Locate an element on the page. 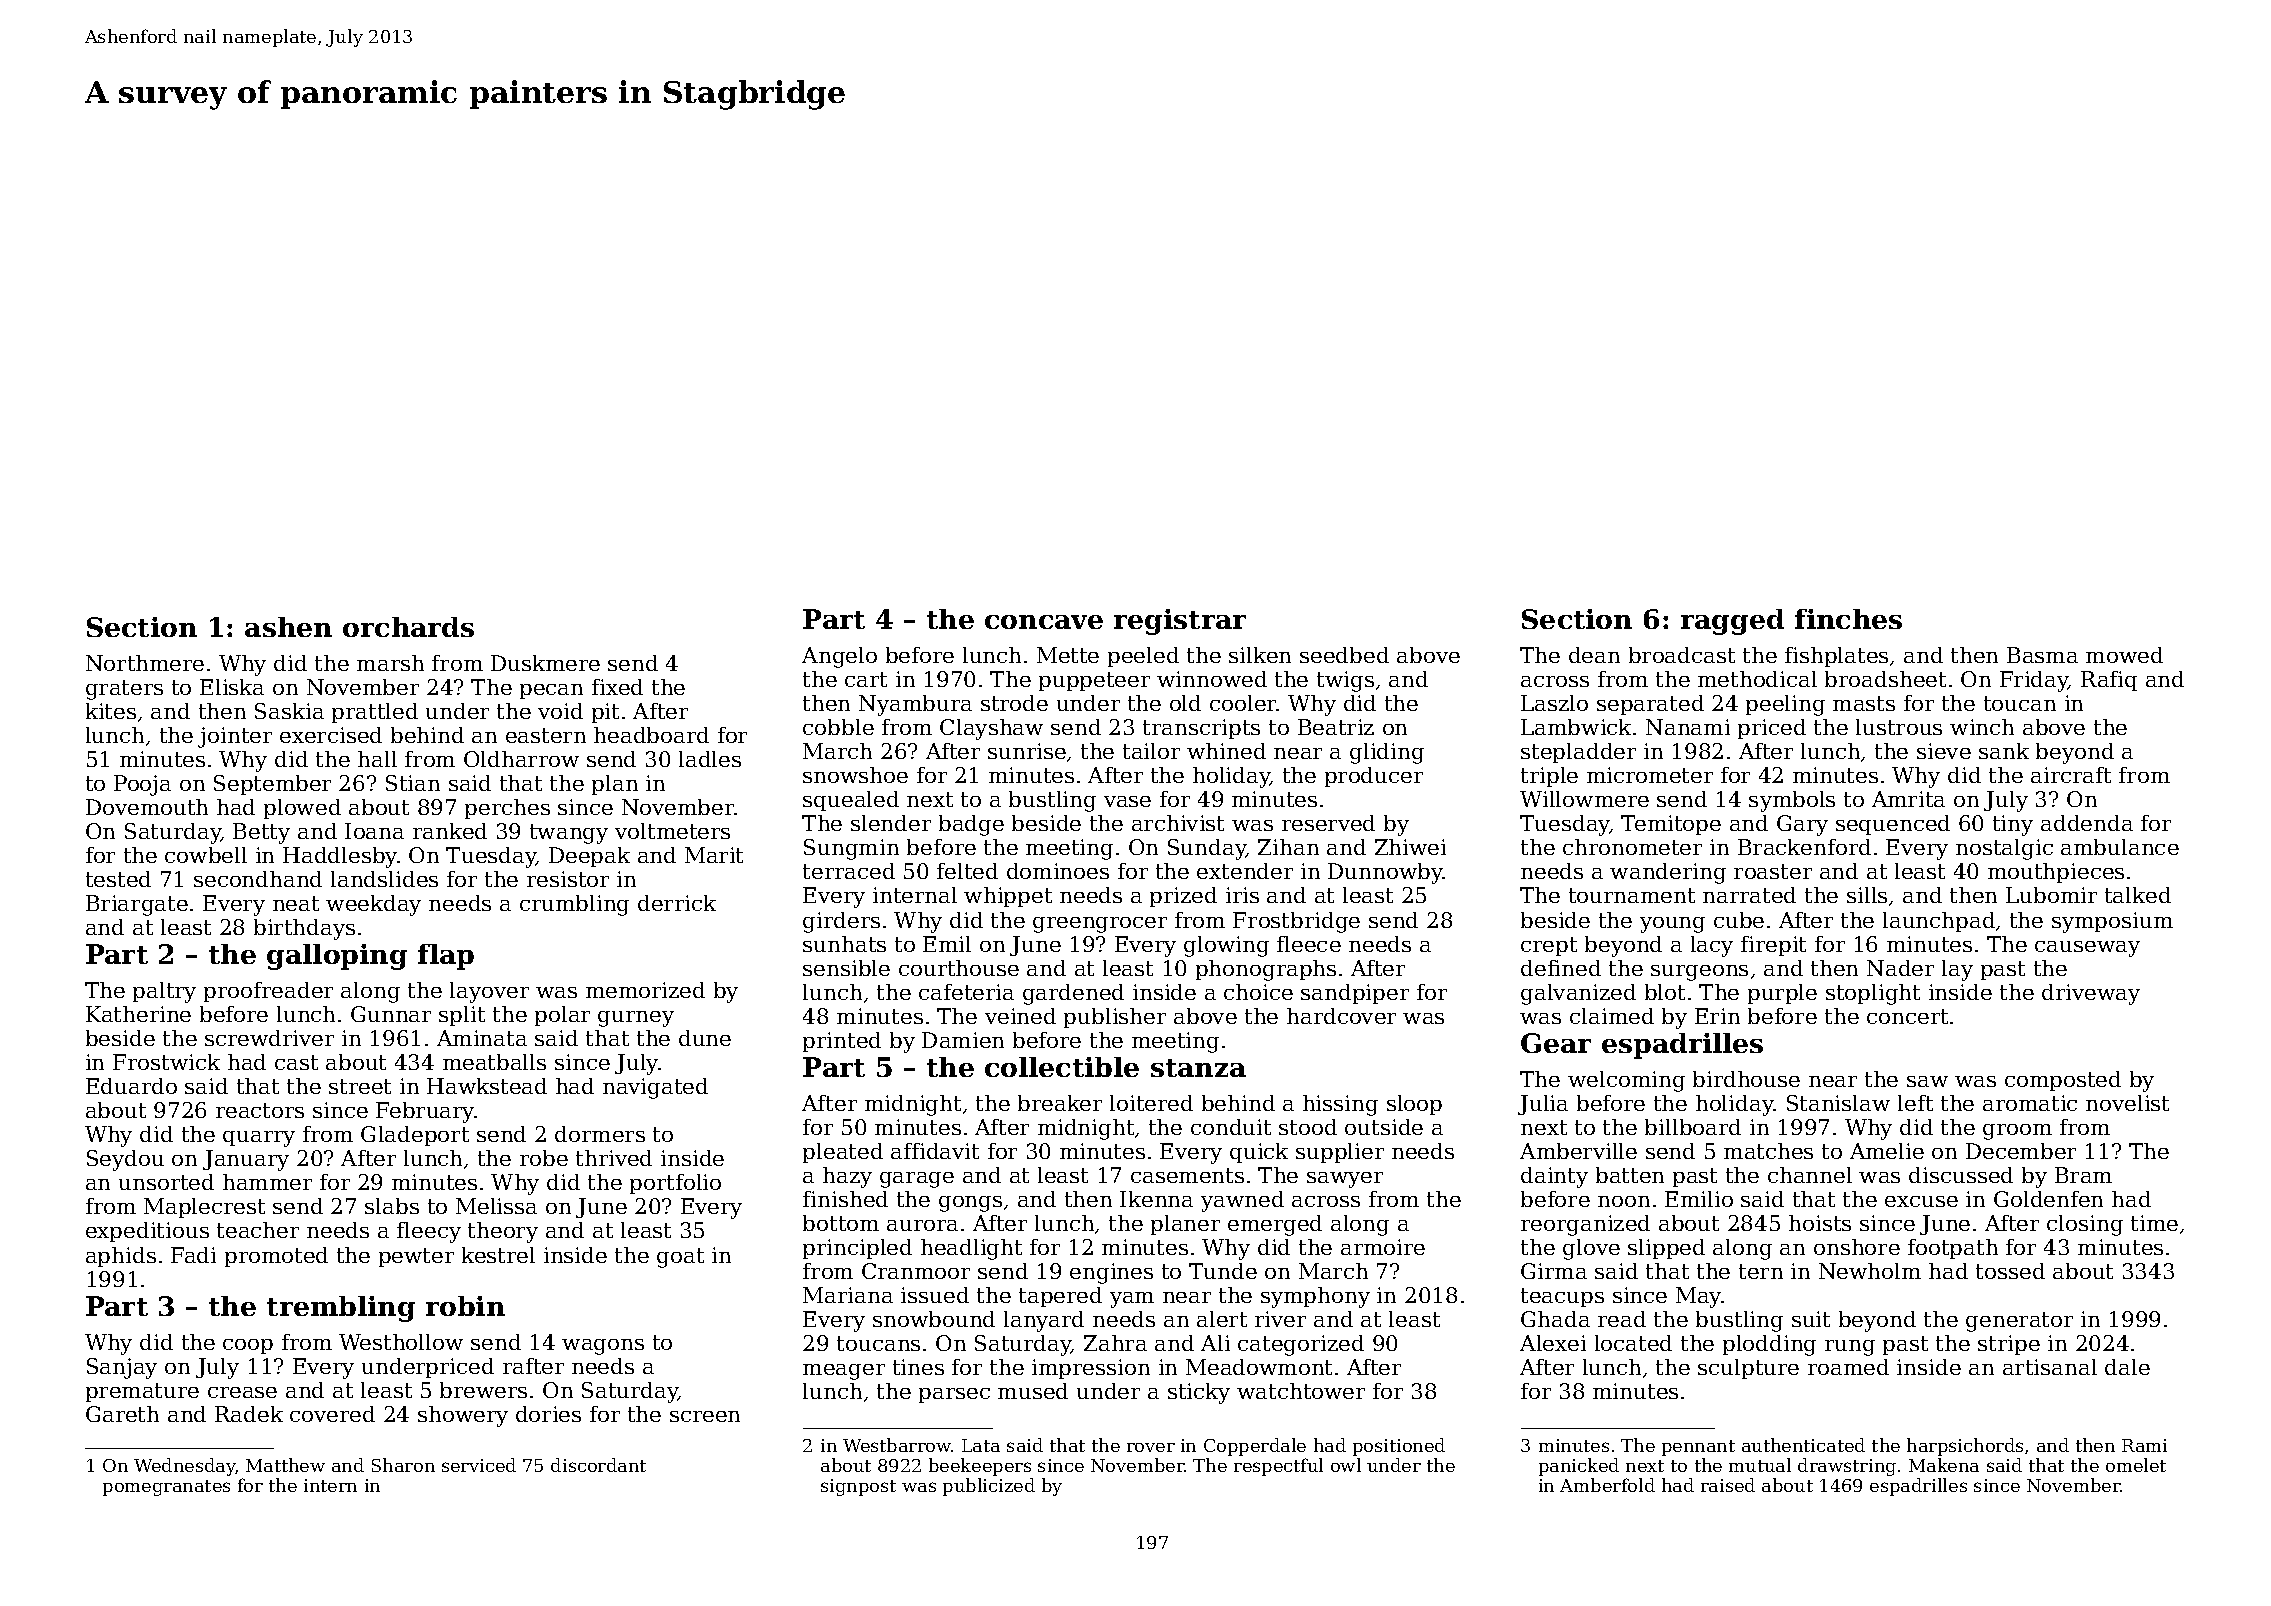 Image resolution: width=2271 pixels, height=1606 pixels. Mette is located at coordinates (1068, 655).
